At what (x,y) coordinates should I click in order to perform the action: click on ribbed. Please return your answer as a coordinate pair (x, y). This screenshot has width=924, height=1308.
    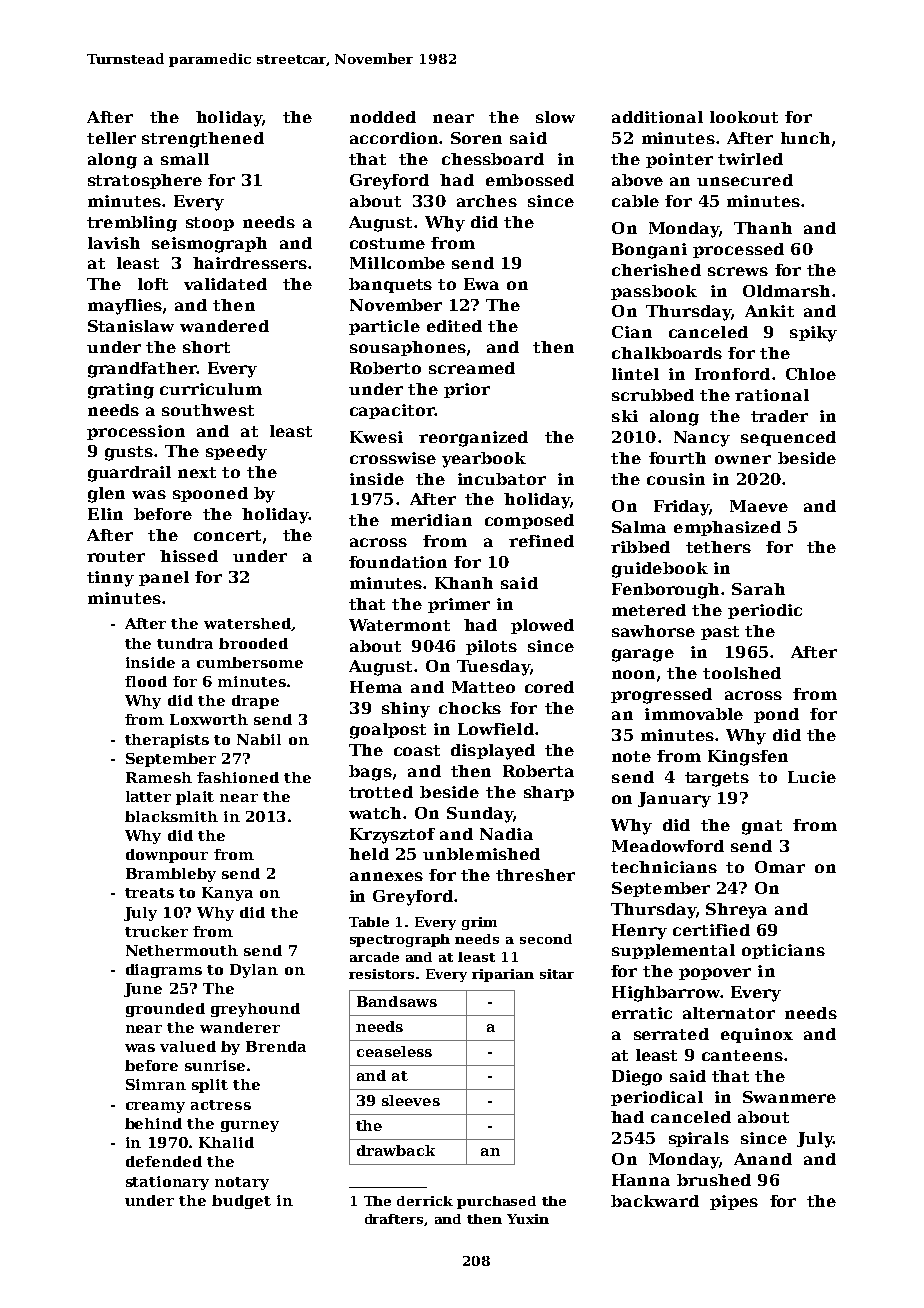
    Looking at the image, I should click on (640, 547).
